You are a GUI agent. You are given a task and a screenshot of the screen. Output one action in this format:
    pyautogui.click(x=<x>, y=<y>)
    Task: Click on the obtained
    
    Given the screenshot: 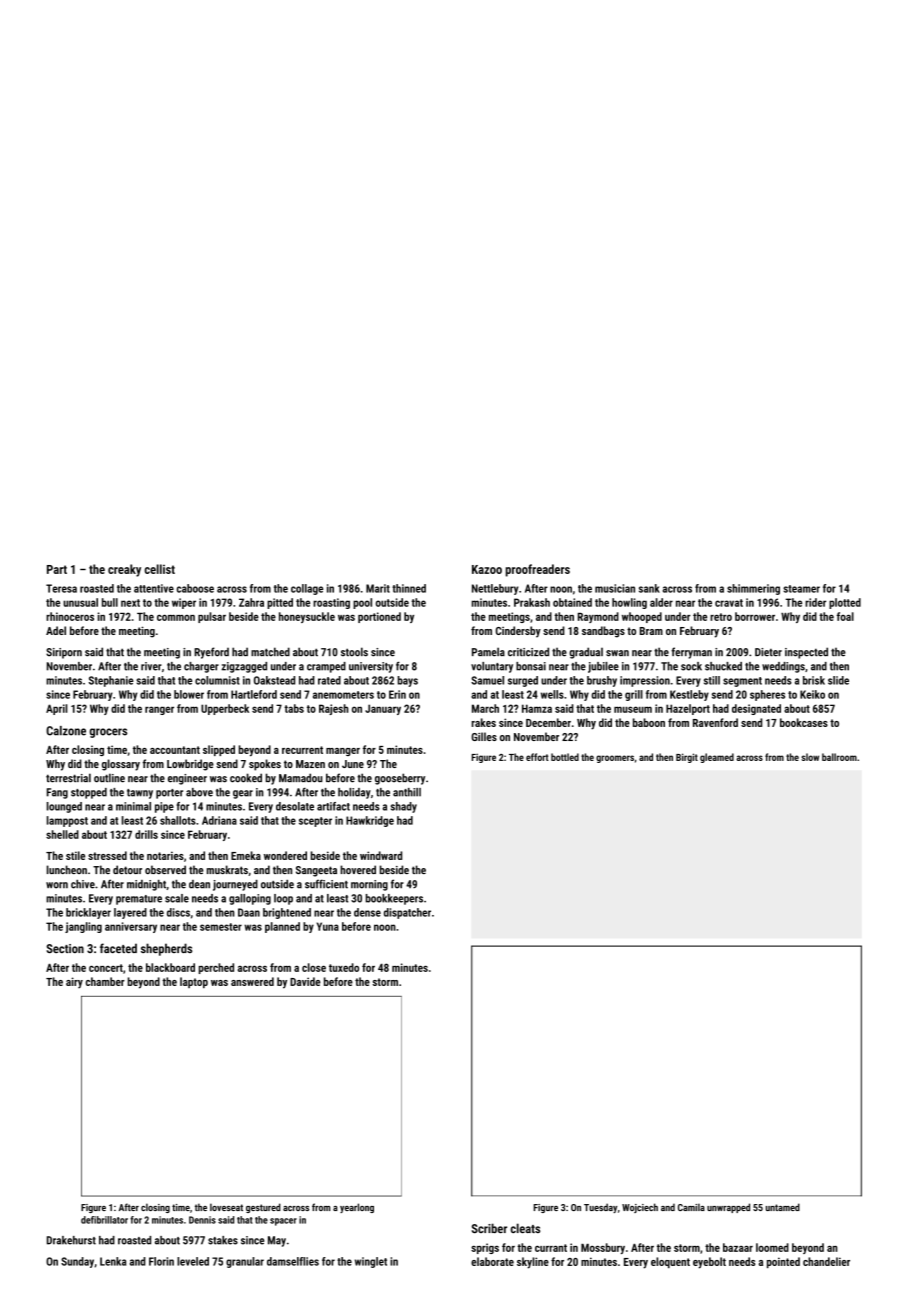 What is the action you would take?
    pyautogui.click(x=572, y=602)
